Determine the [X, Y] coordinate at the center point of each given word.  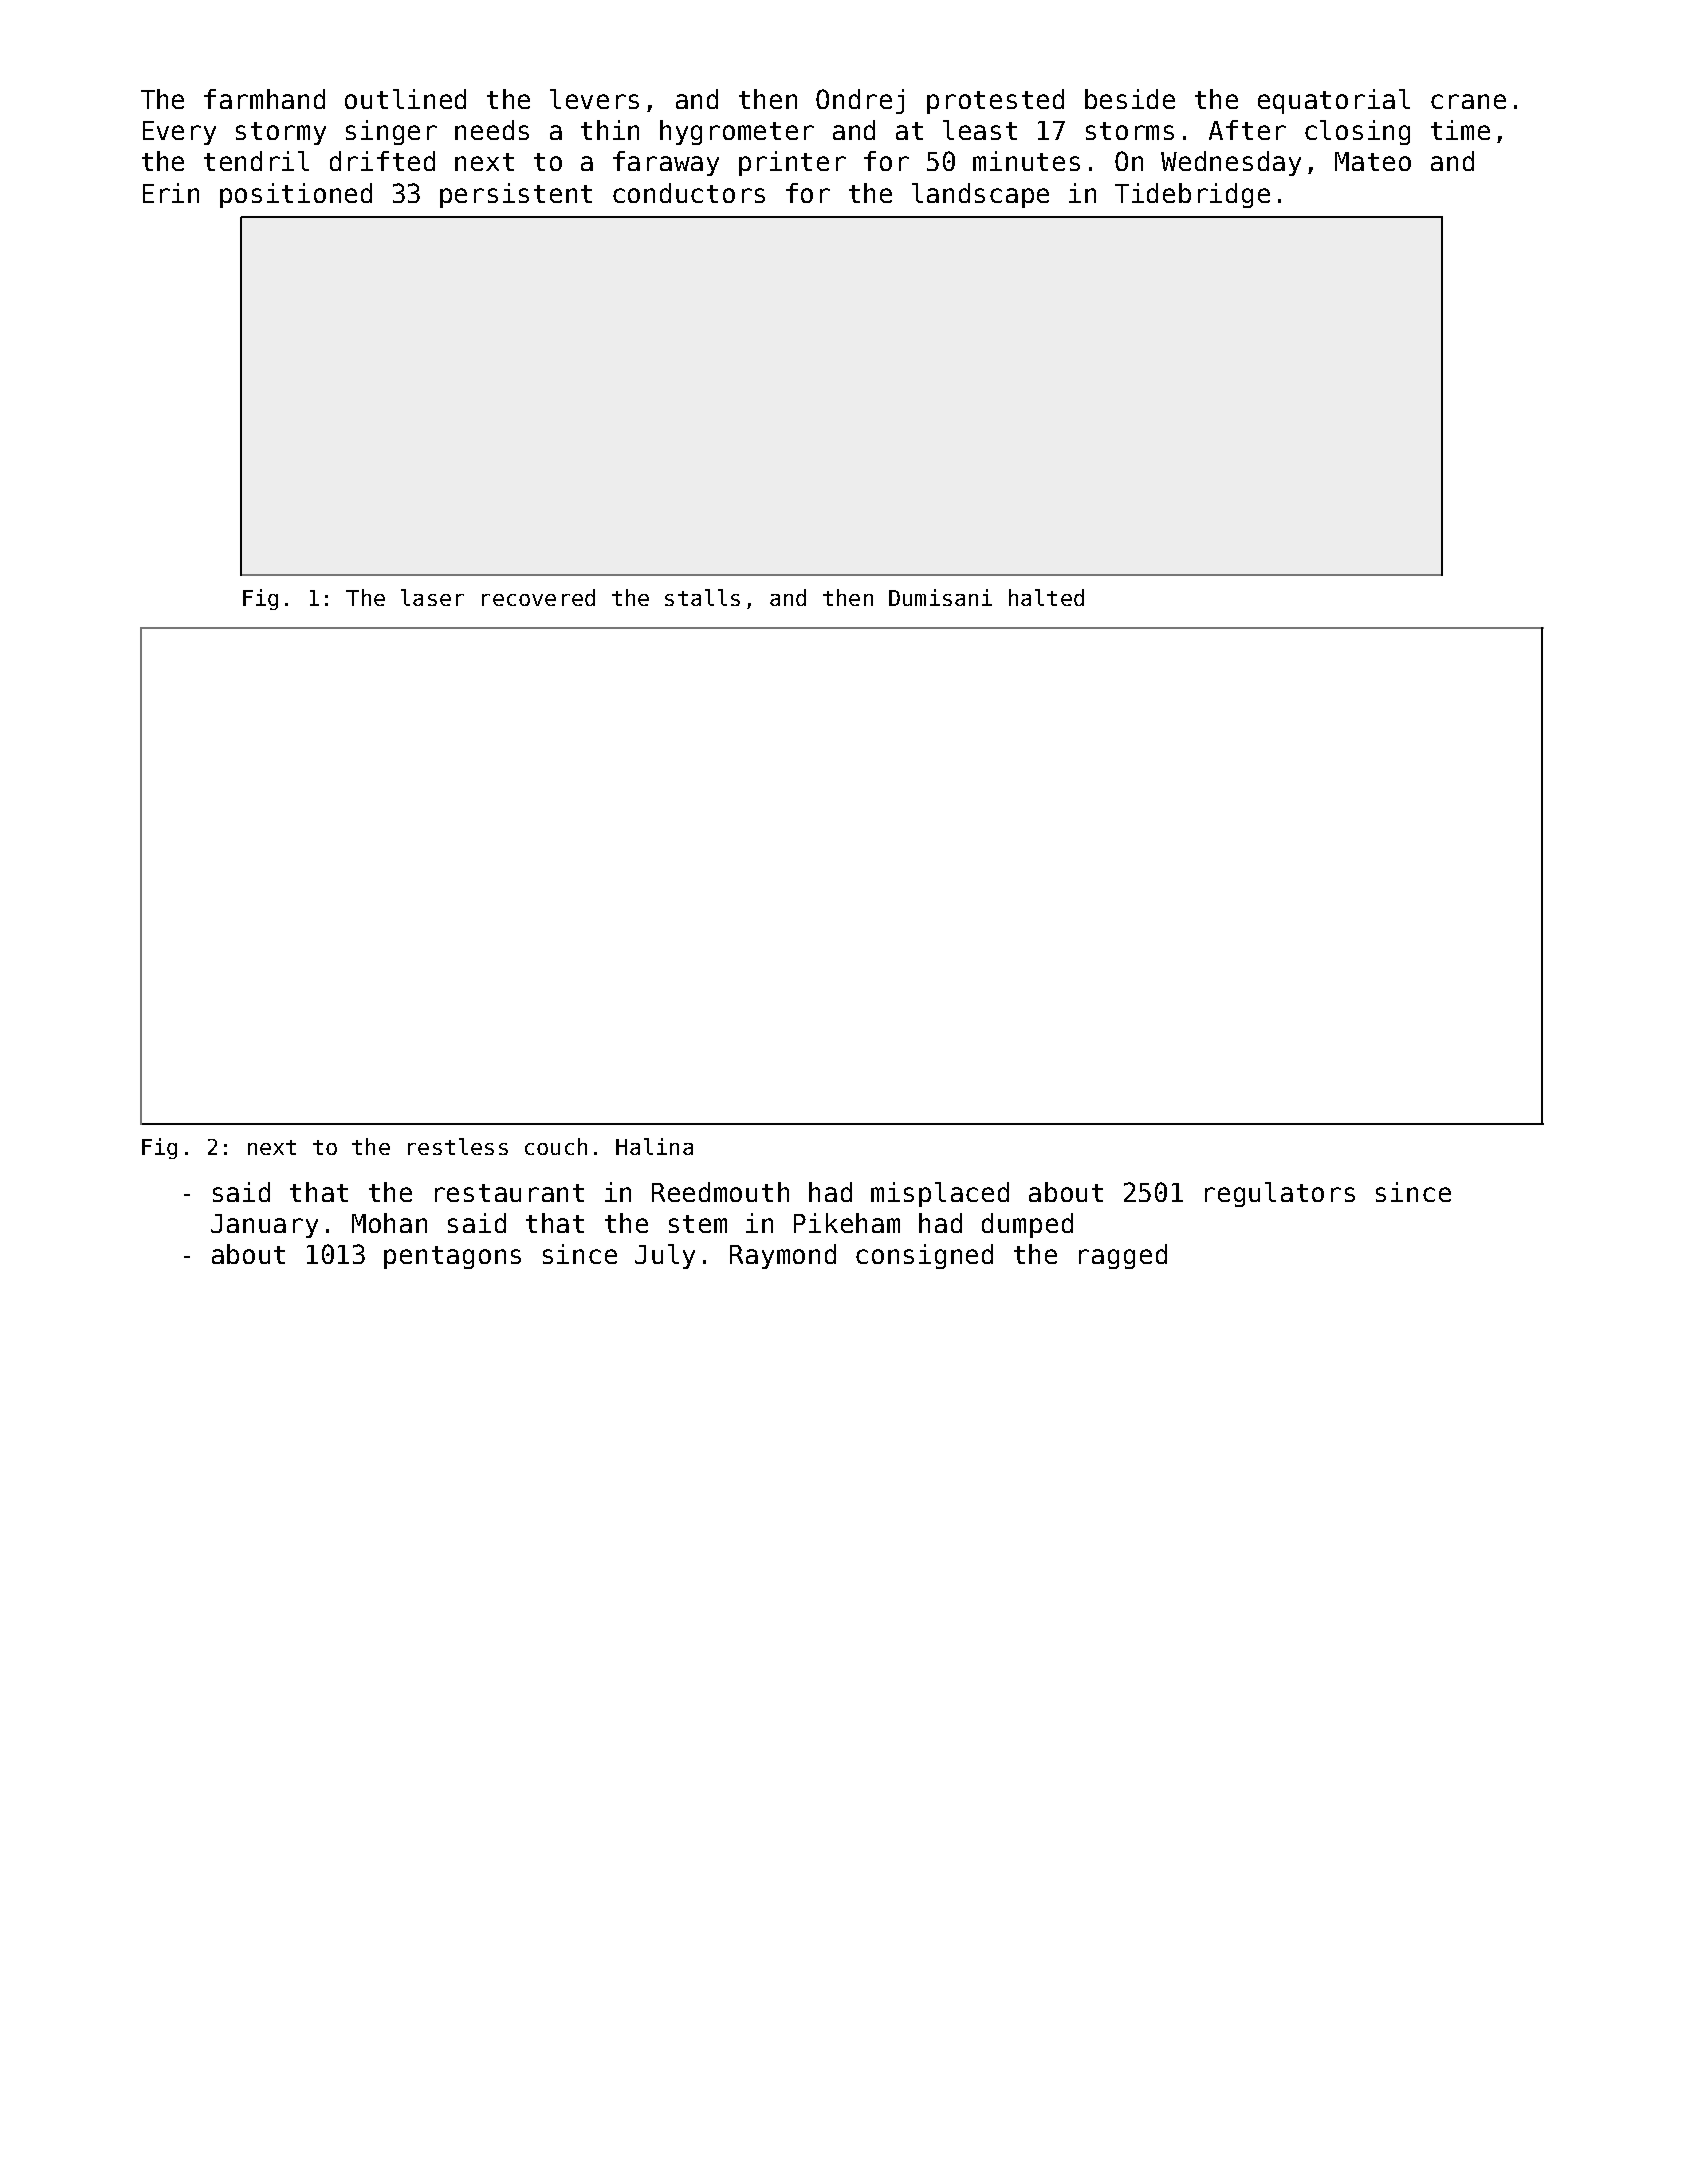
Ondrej [860, 101]
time [1460, 130]
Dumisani [940, 597]
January [264, 1226]
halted [1046, 597]
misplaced [940, 1194]
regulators [1280, 1194]
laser [432, 597]
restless [458, 1146]
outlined [405, 99]
